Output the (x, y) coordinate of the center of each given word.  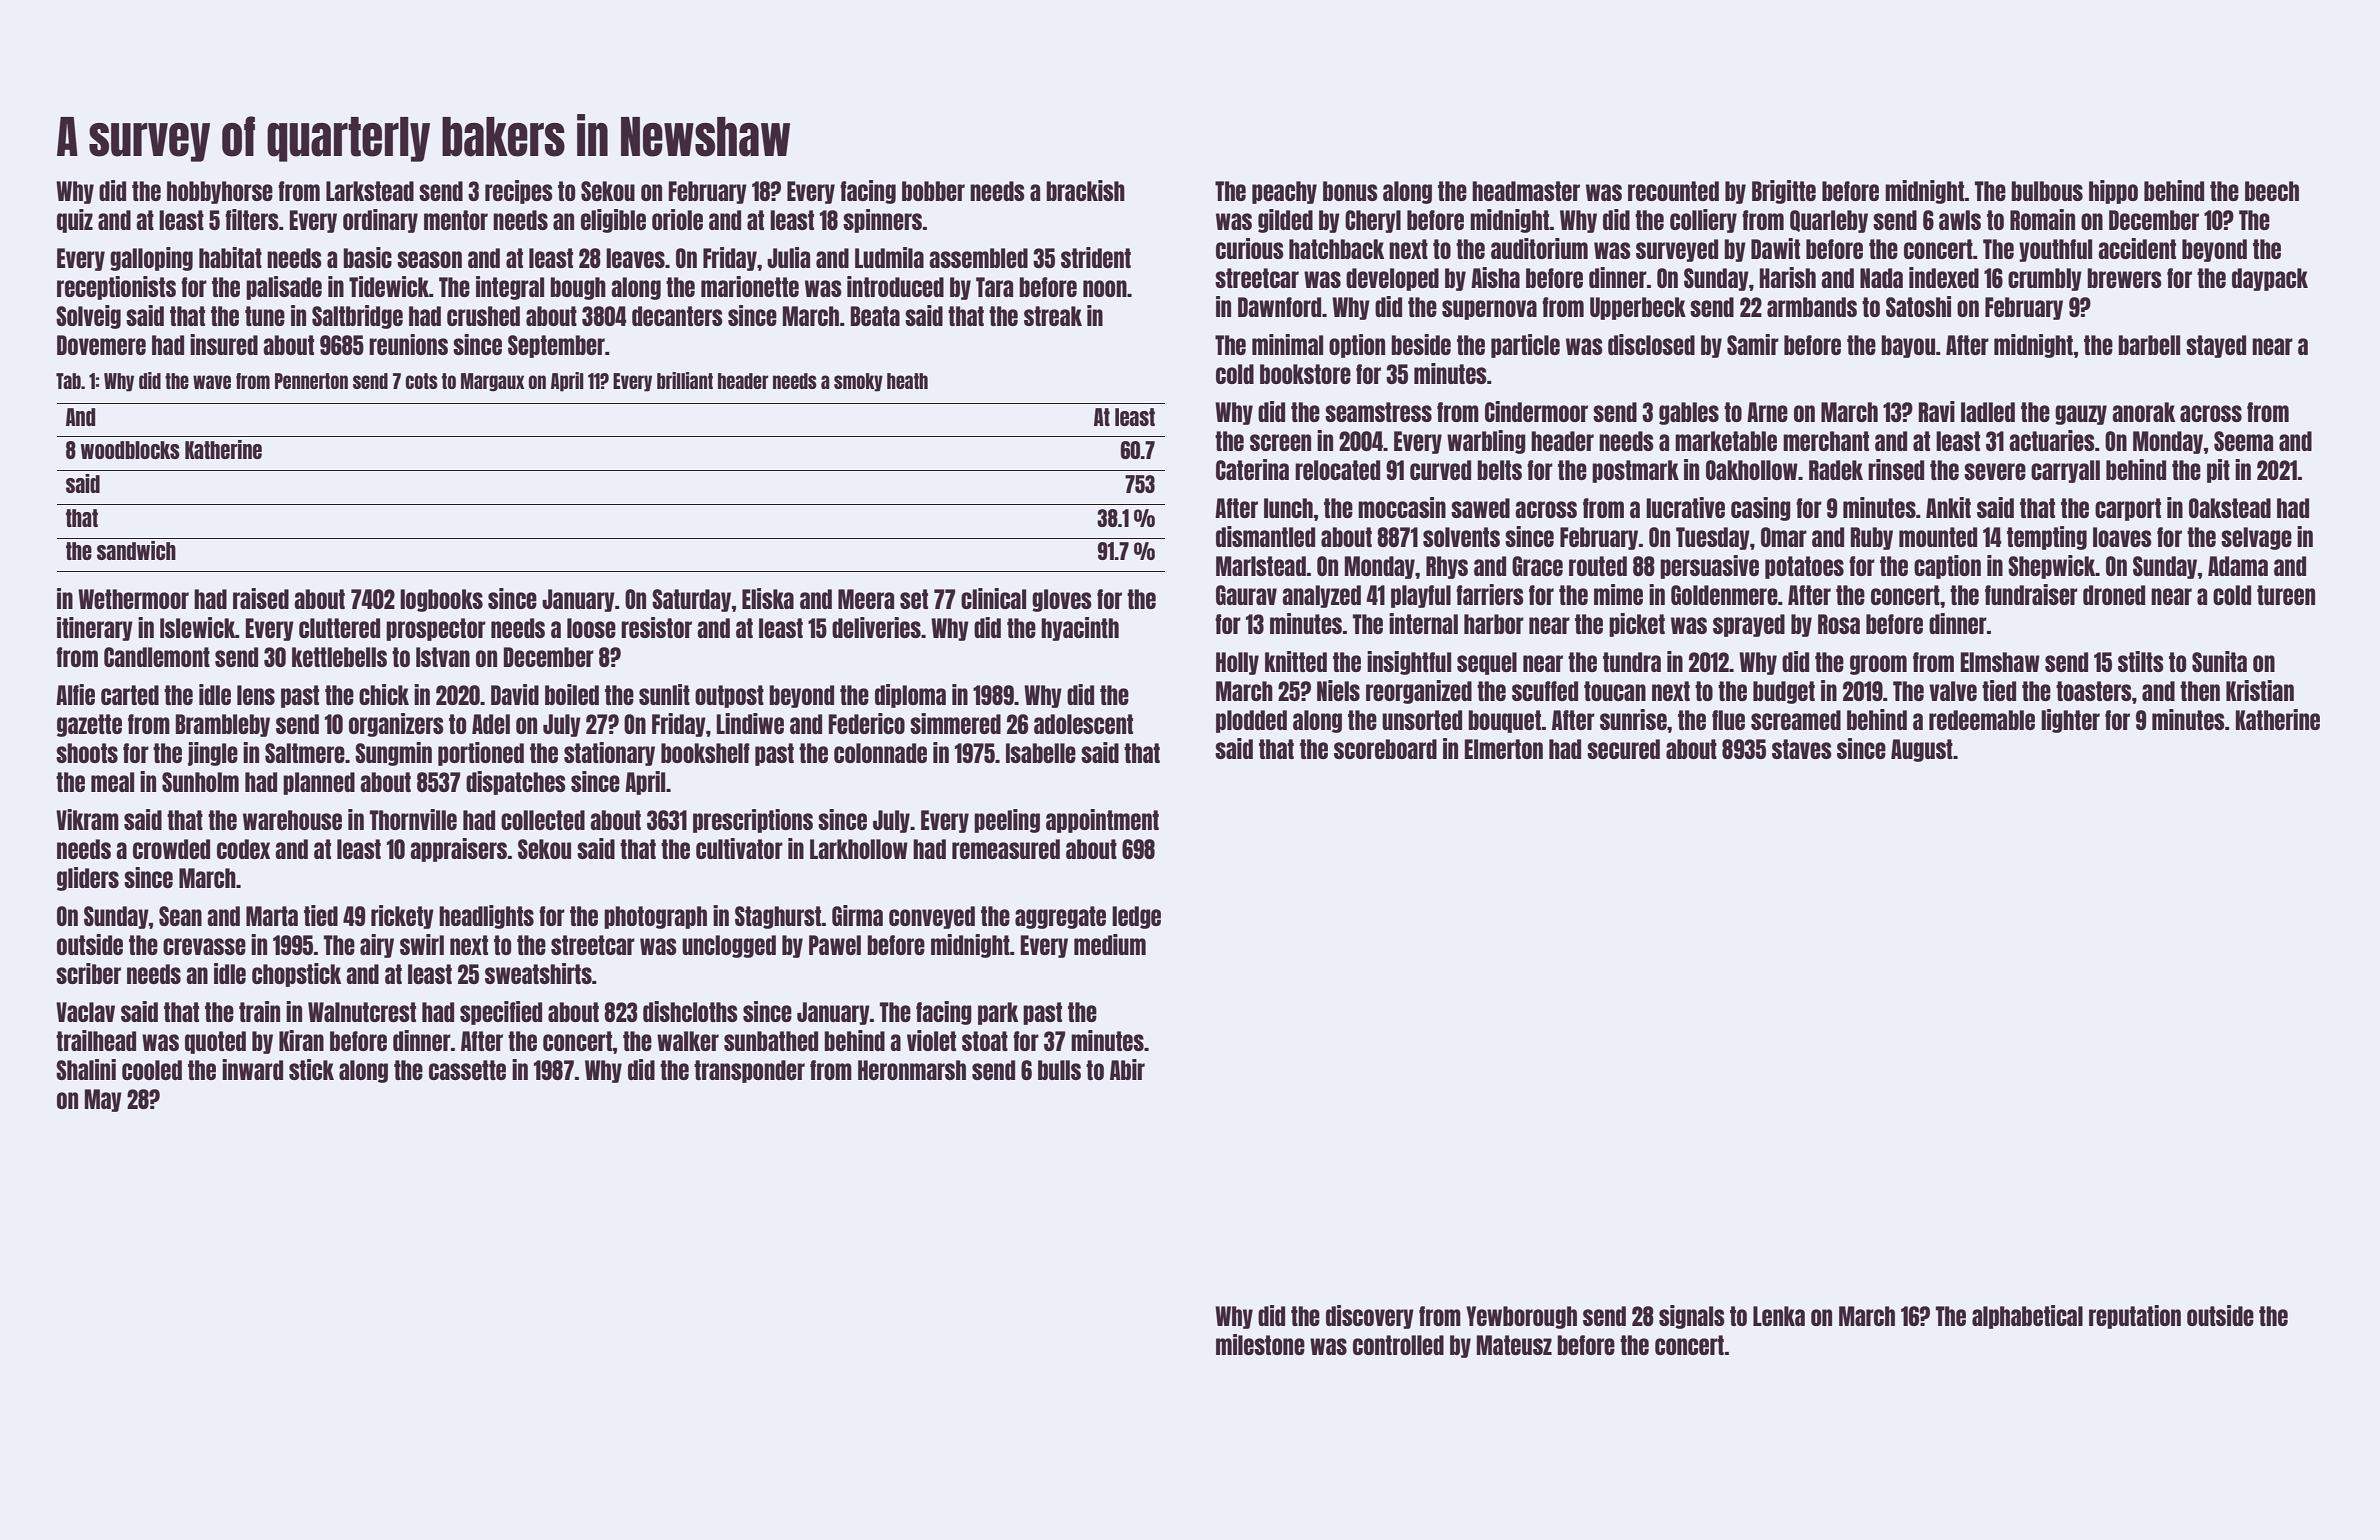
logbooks (441, 600)
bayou (1908, 346)
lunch (1288, 508)
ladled (1988, 412)
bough (578, 288)
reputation (2135, 1317)
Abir (1127, 1069)
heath (907, 381)
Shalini (86, 1069)
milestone (1260, 1344)
